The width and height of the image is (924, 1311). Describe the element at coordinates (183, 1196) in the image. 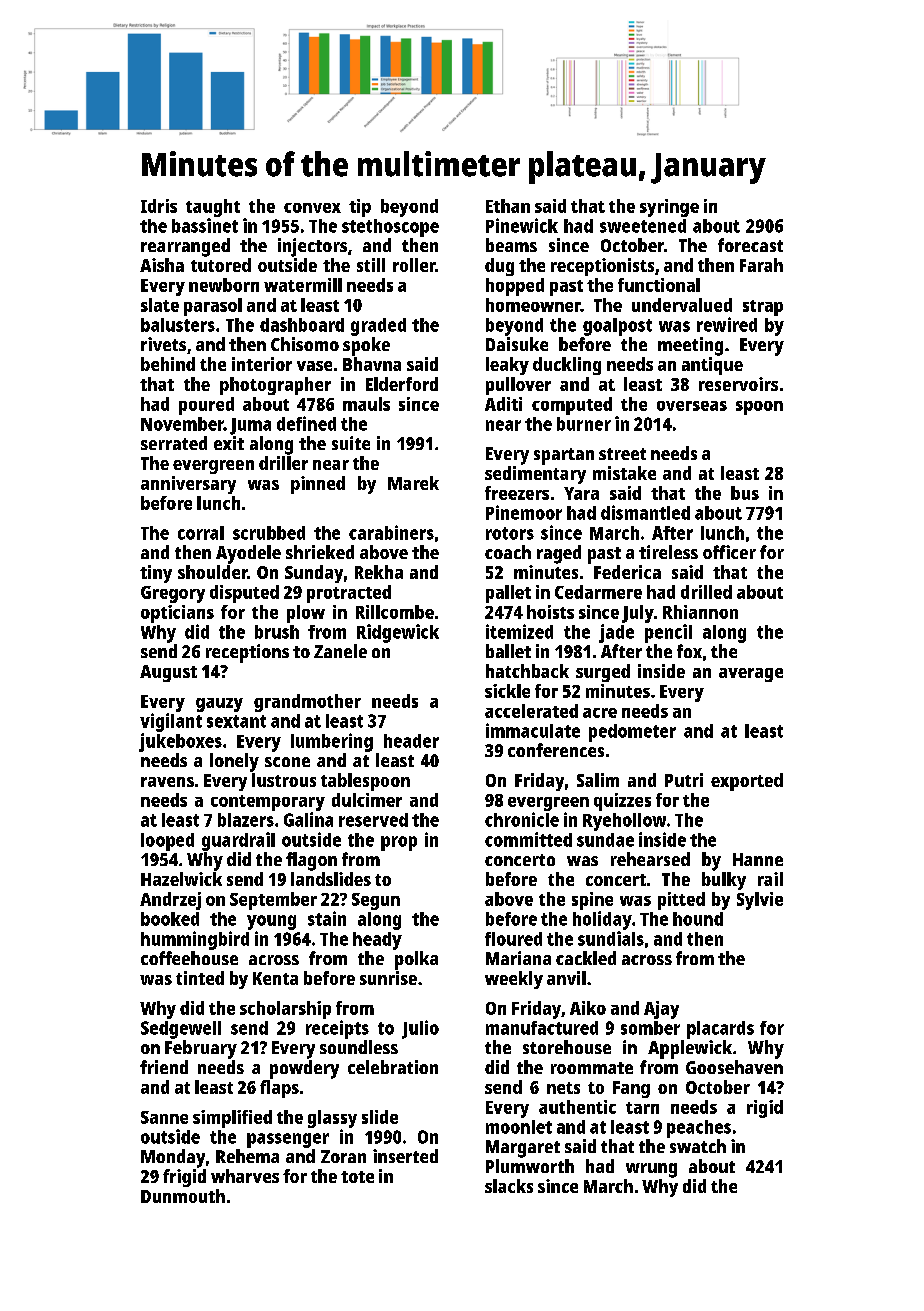

I see `Dunmouth` at that location.
